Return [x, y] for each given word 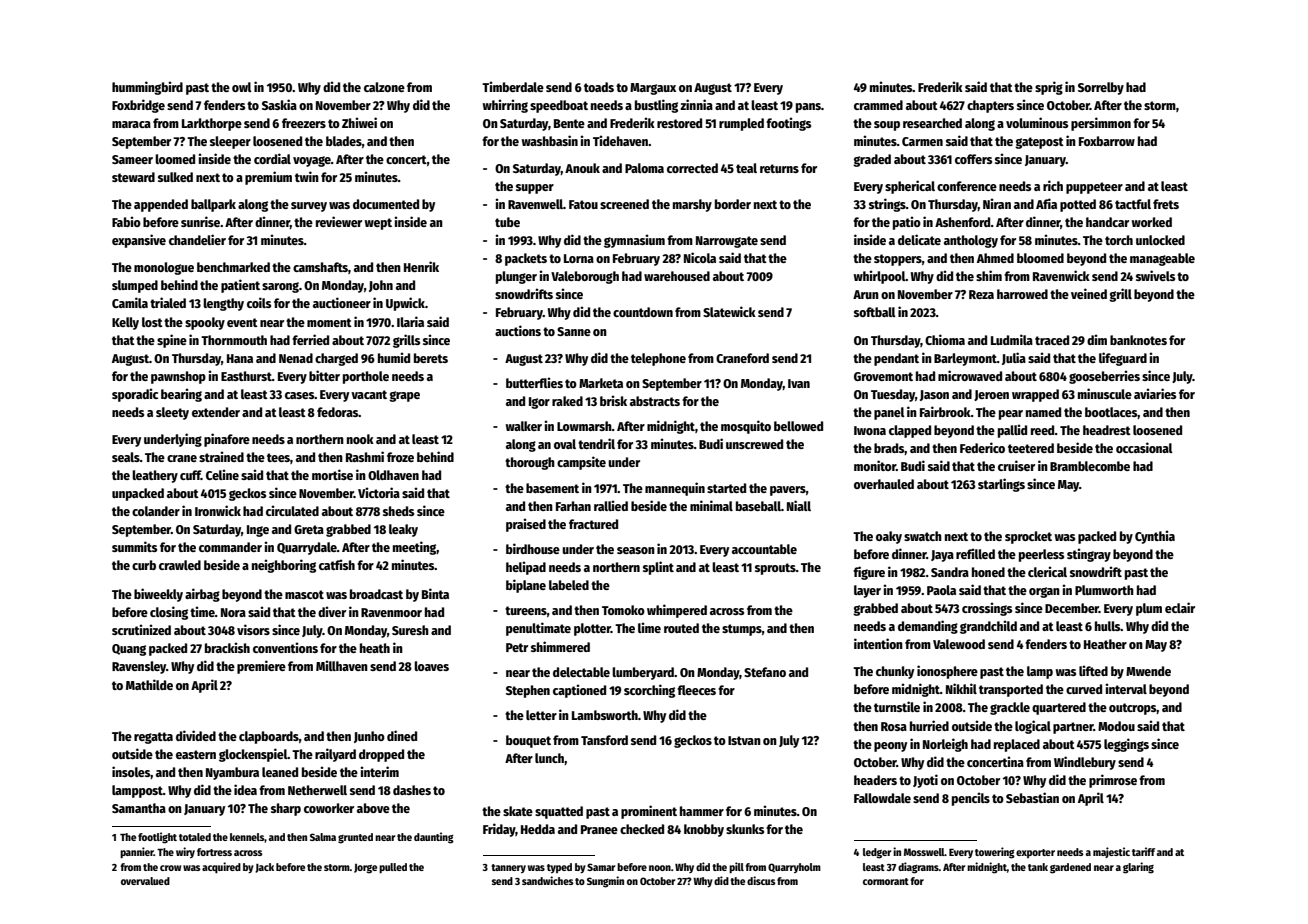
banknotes [1138, 340]
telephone [658, 359]
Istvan [744, 740]
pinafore [227, 440]
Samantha [139, 808]
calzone [384, 87]
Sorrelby [1101, 88]
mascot [304, 594]
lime [649, 627]
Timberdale [513, 86]
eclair [1180, 607]
